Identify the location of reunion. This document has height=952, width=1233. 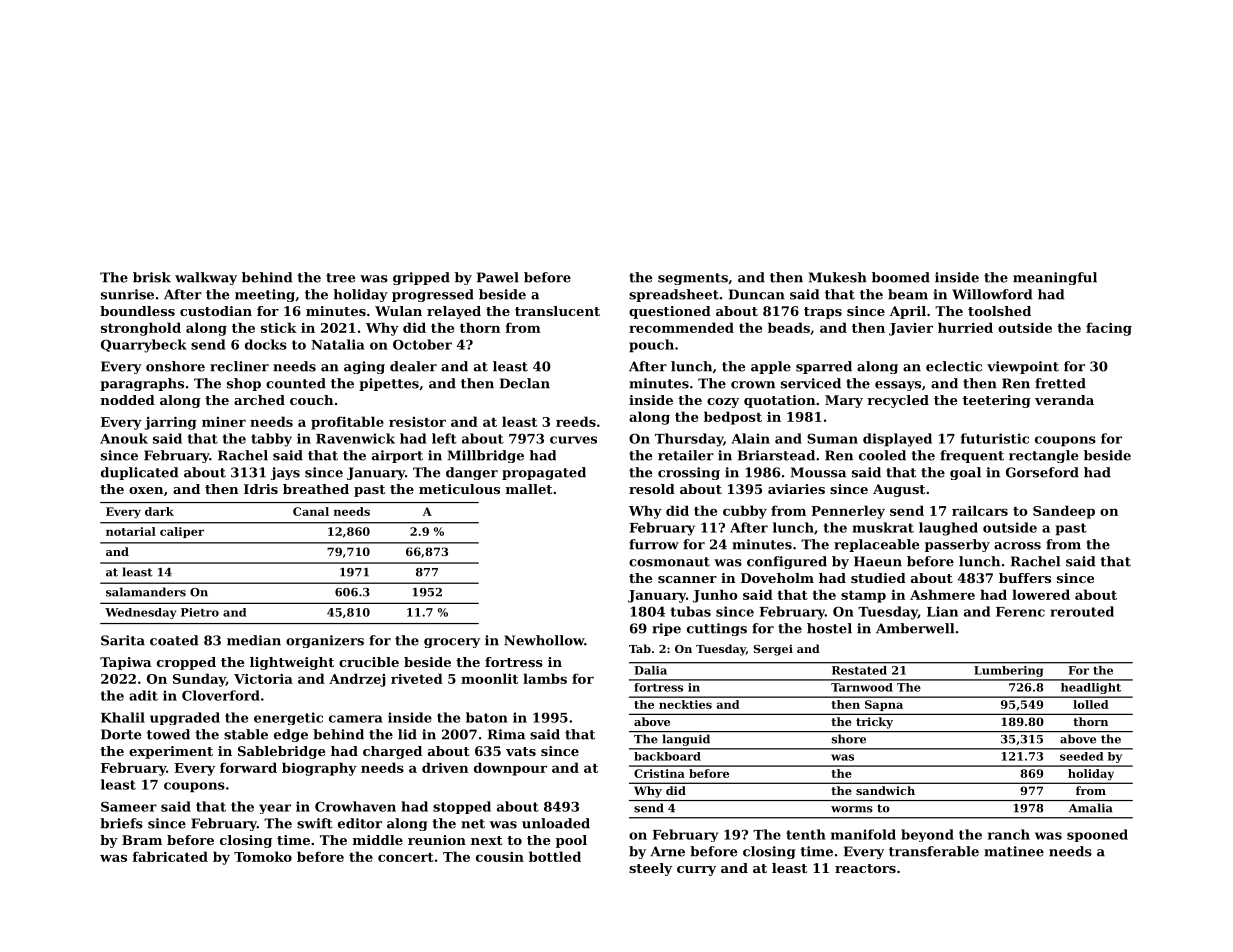
(437, 840).
